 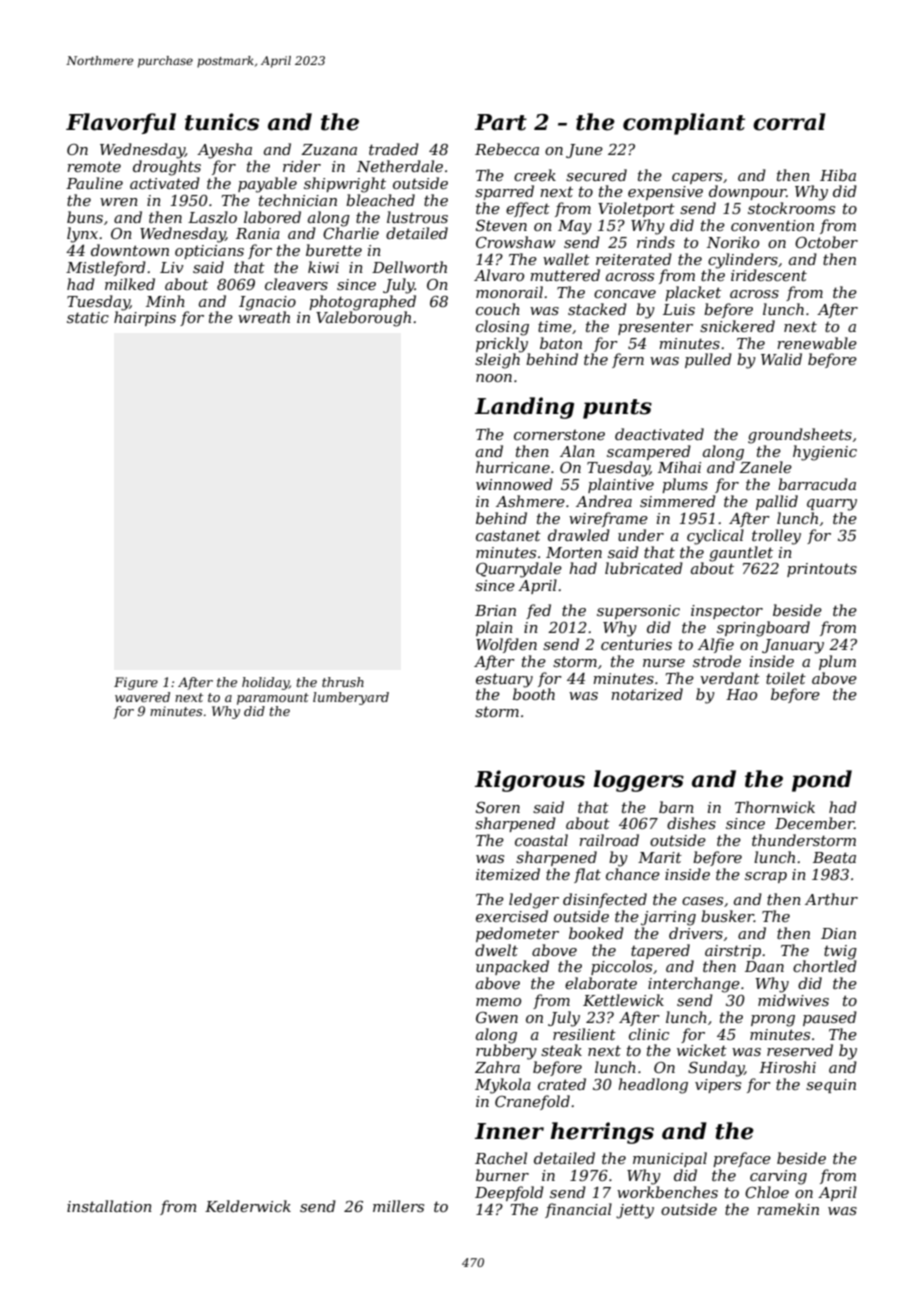 What do you see at coordinates (532, 1102) in the screenshot?
I see `Cranefold` at bounding box center [532, 1102].
